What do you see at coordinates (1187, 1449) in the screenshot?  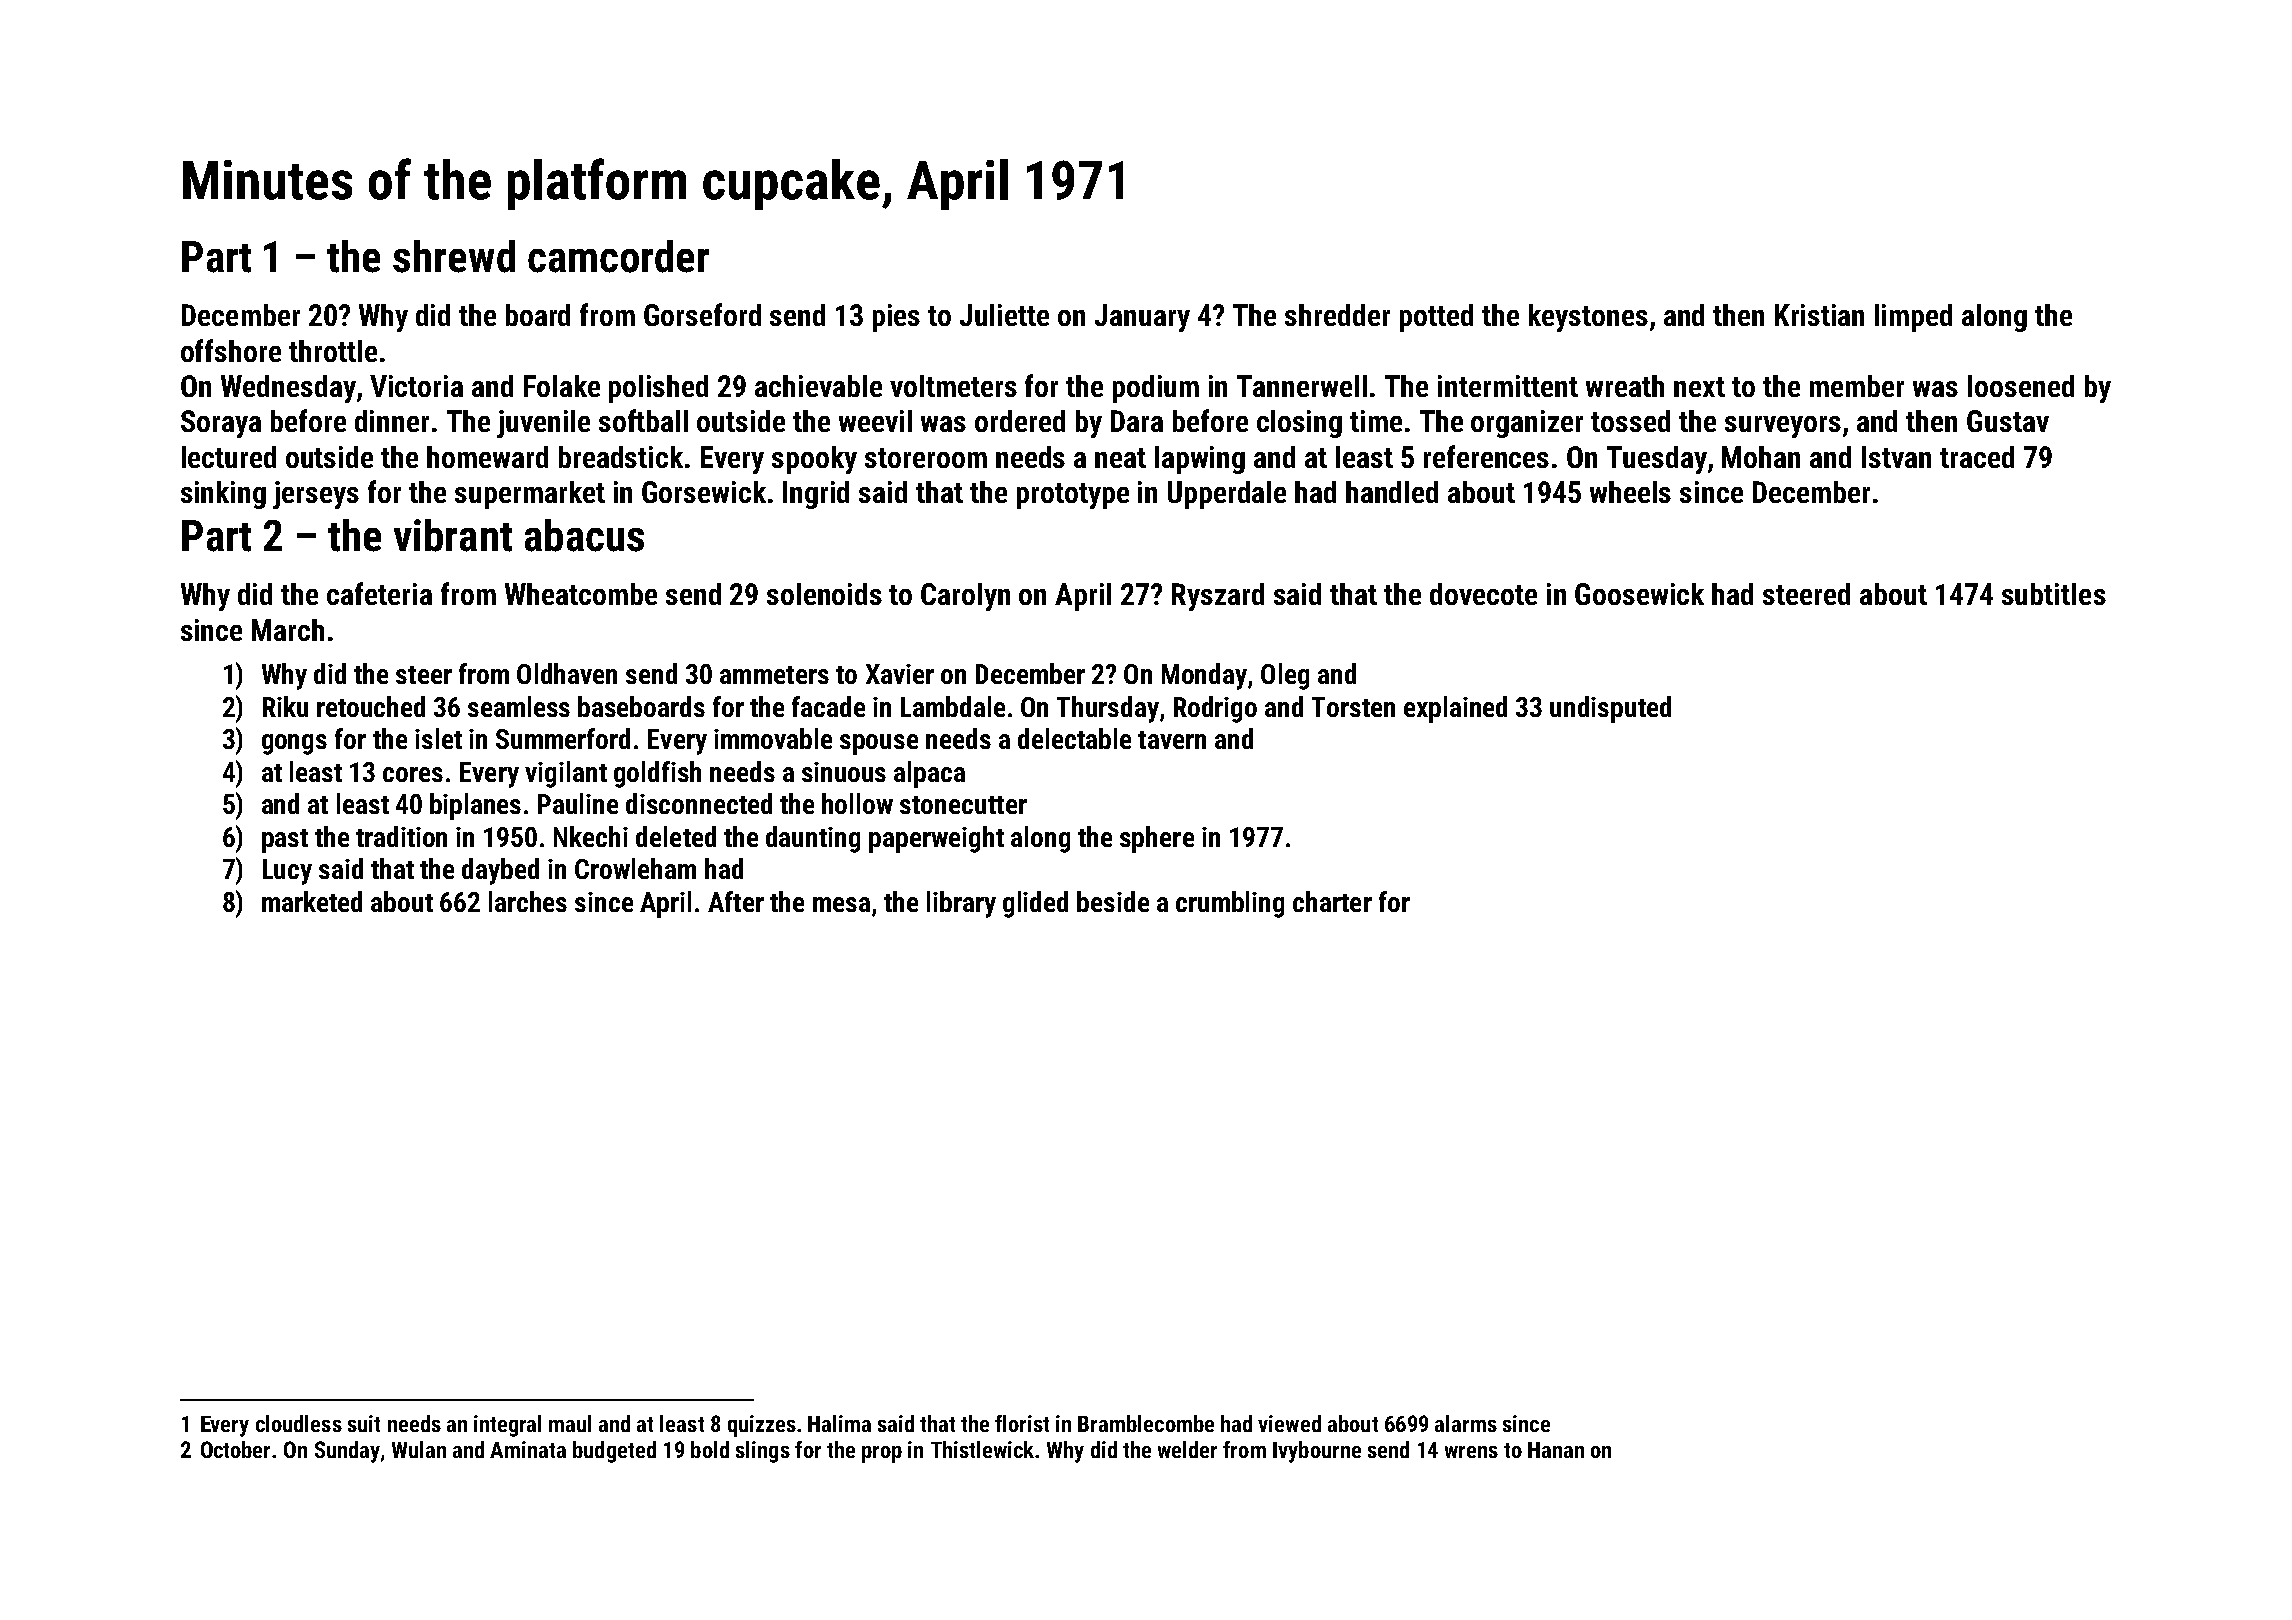 I see `welder` at bounding box center [1187, 1449].
